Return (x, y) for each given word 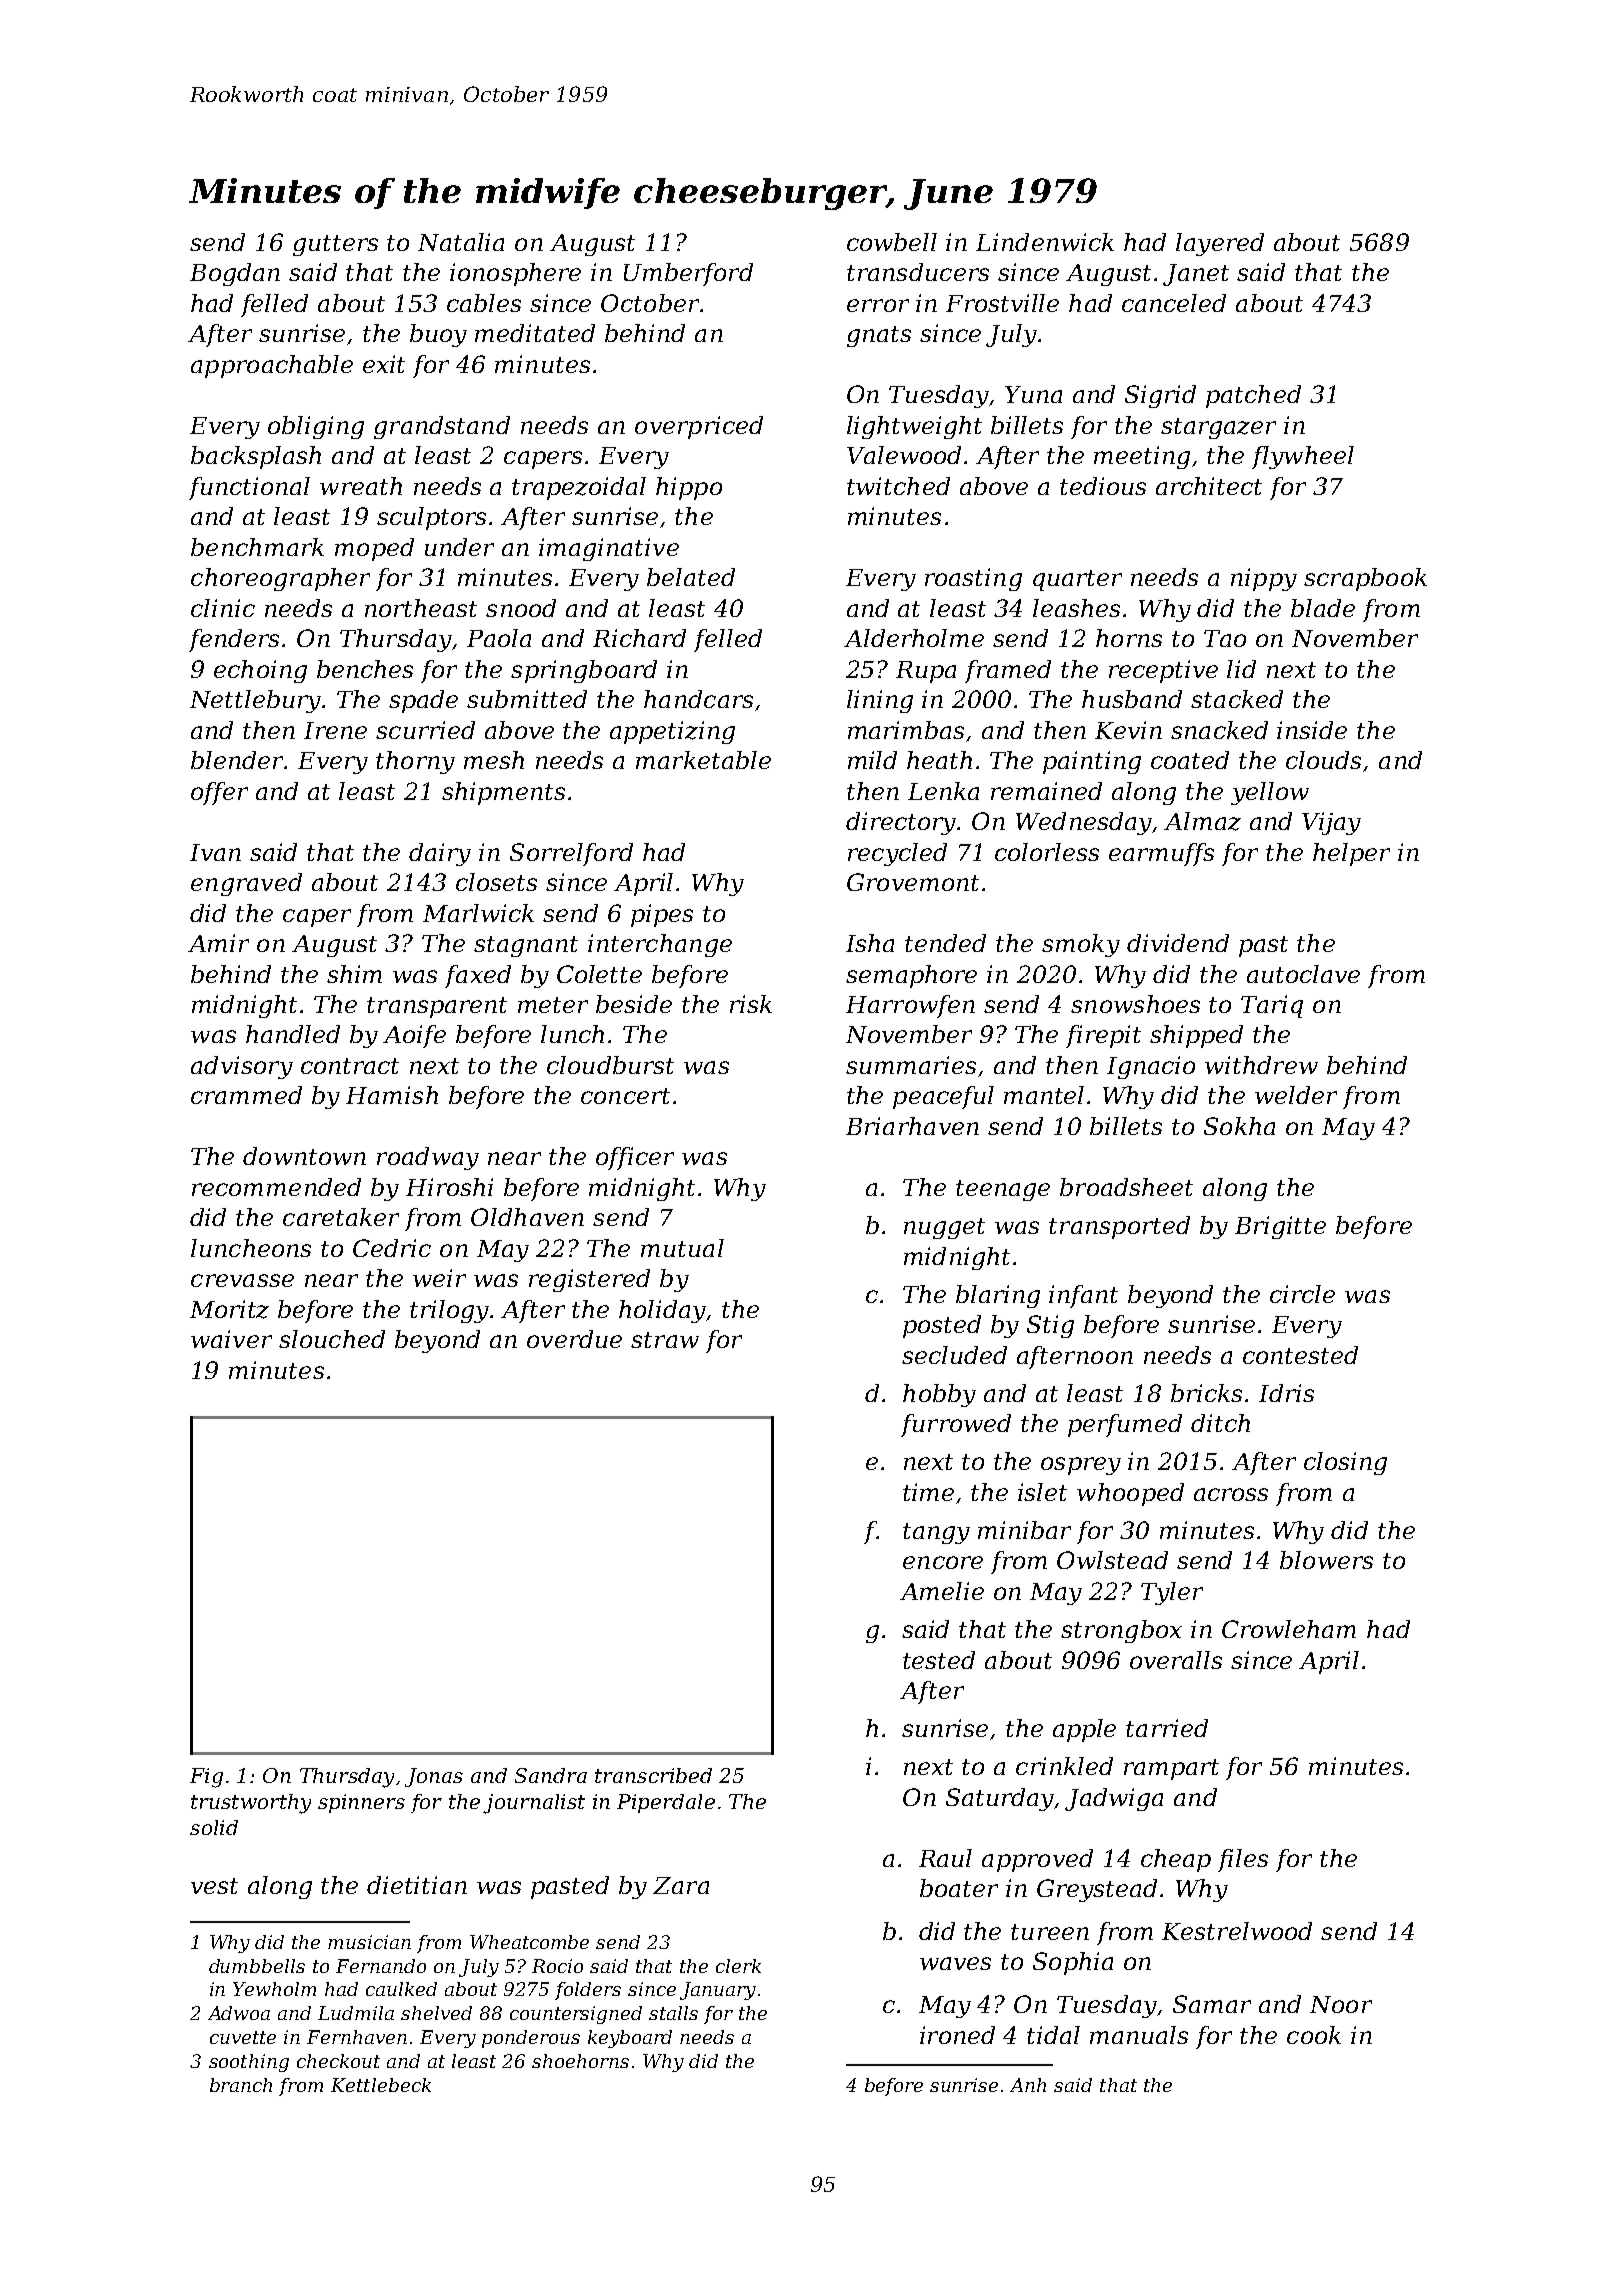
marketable (703, 760)
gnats (879, 336)
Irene (335, 730)
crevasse (242, 1280)
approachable (272, 366)
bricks (1206, 1393)
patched (1253, 396)
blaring (998, 1296)
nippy (1264, 579)
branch (241, 2085)
